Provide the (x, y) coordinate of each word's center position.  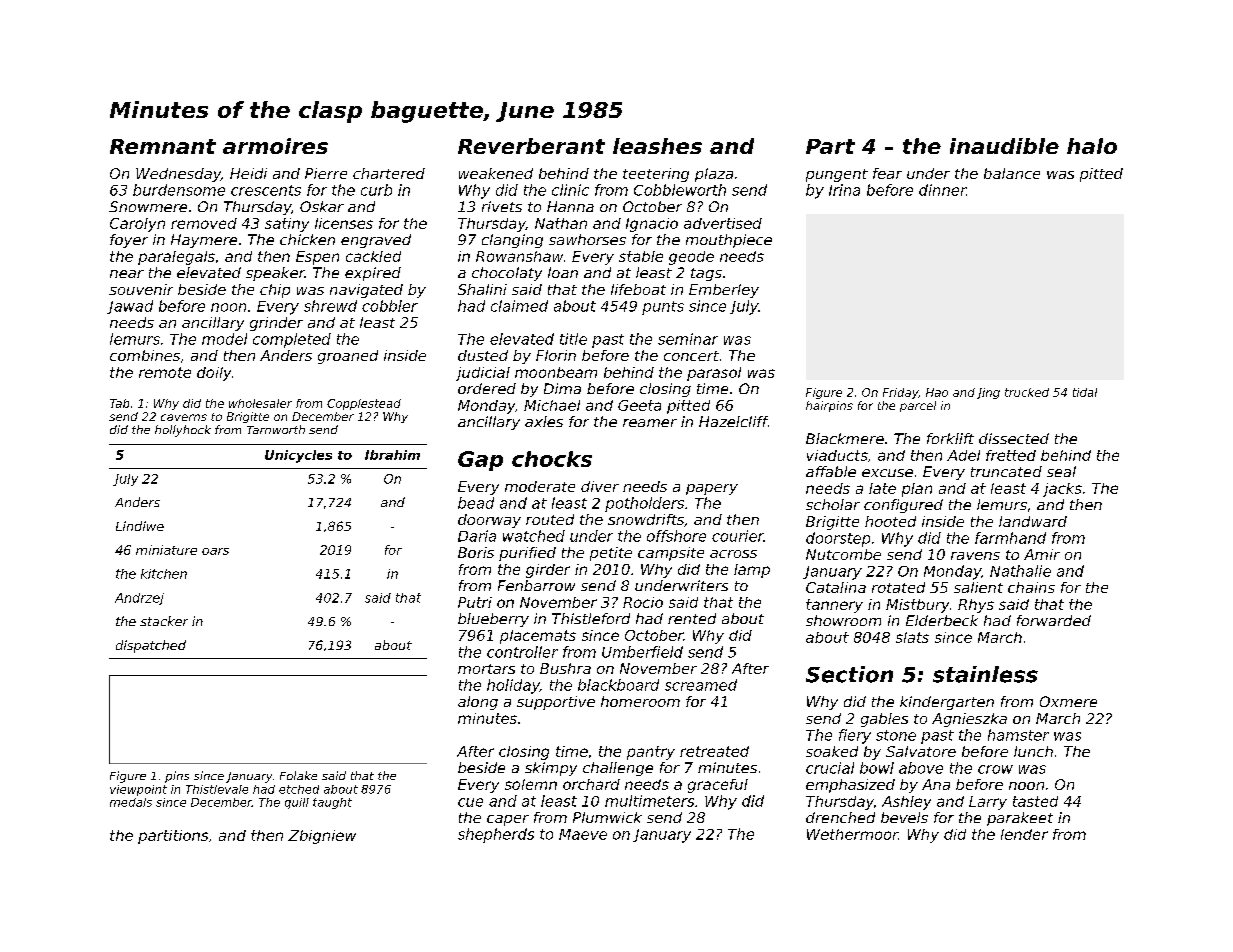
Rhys (976, 606)
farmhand (1010, 538)
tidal (1085, 392)
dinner (942, 190)
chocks (552, 459)
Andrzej (139, 599)
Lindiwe (140, 526)
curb (376, 190)
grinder (276, 324)
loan (563, 272)
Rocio (643, 602)
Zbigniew (322, 837)
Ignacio (652, 225)
